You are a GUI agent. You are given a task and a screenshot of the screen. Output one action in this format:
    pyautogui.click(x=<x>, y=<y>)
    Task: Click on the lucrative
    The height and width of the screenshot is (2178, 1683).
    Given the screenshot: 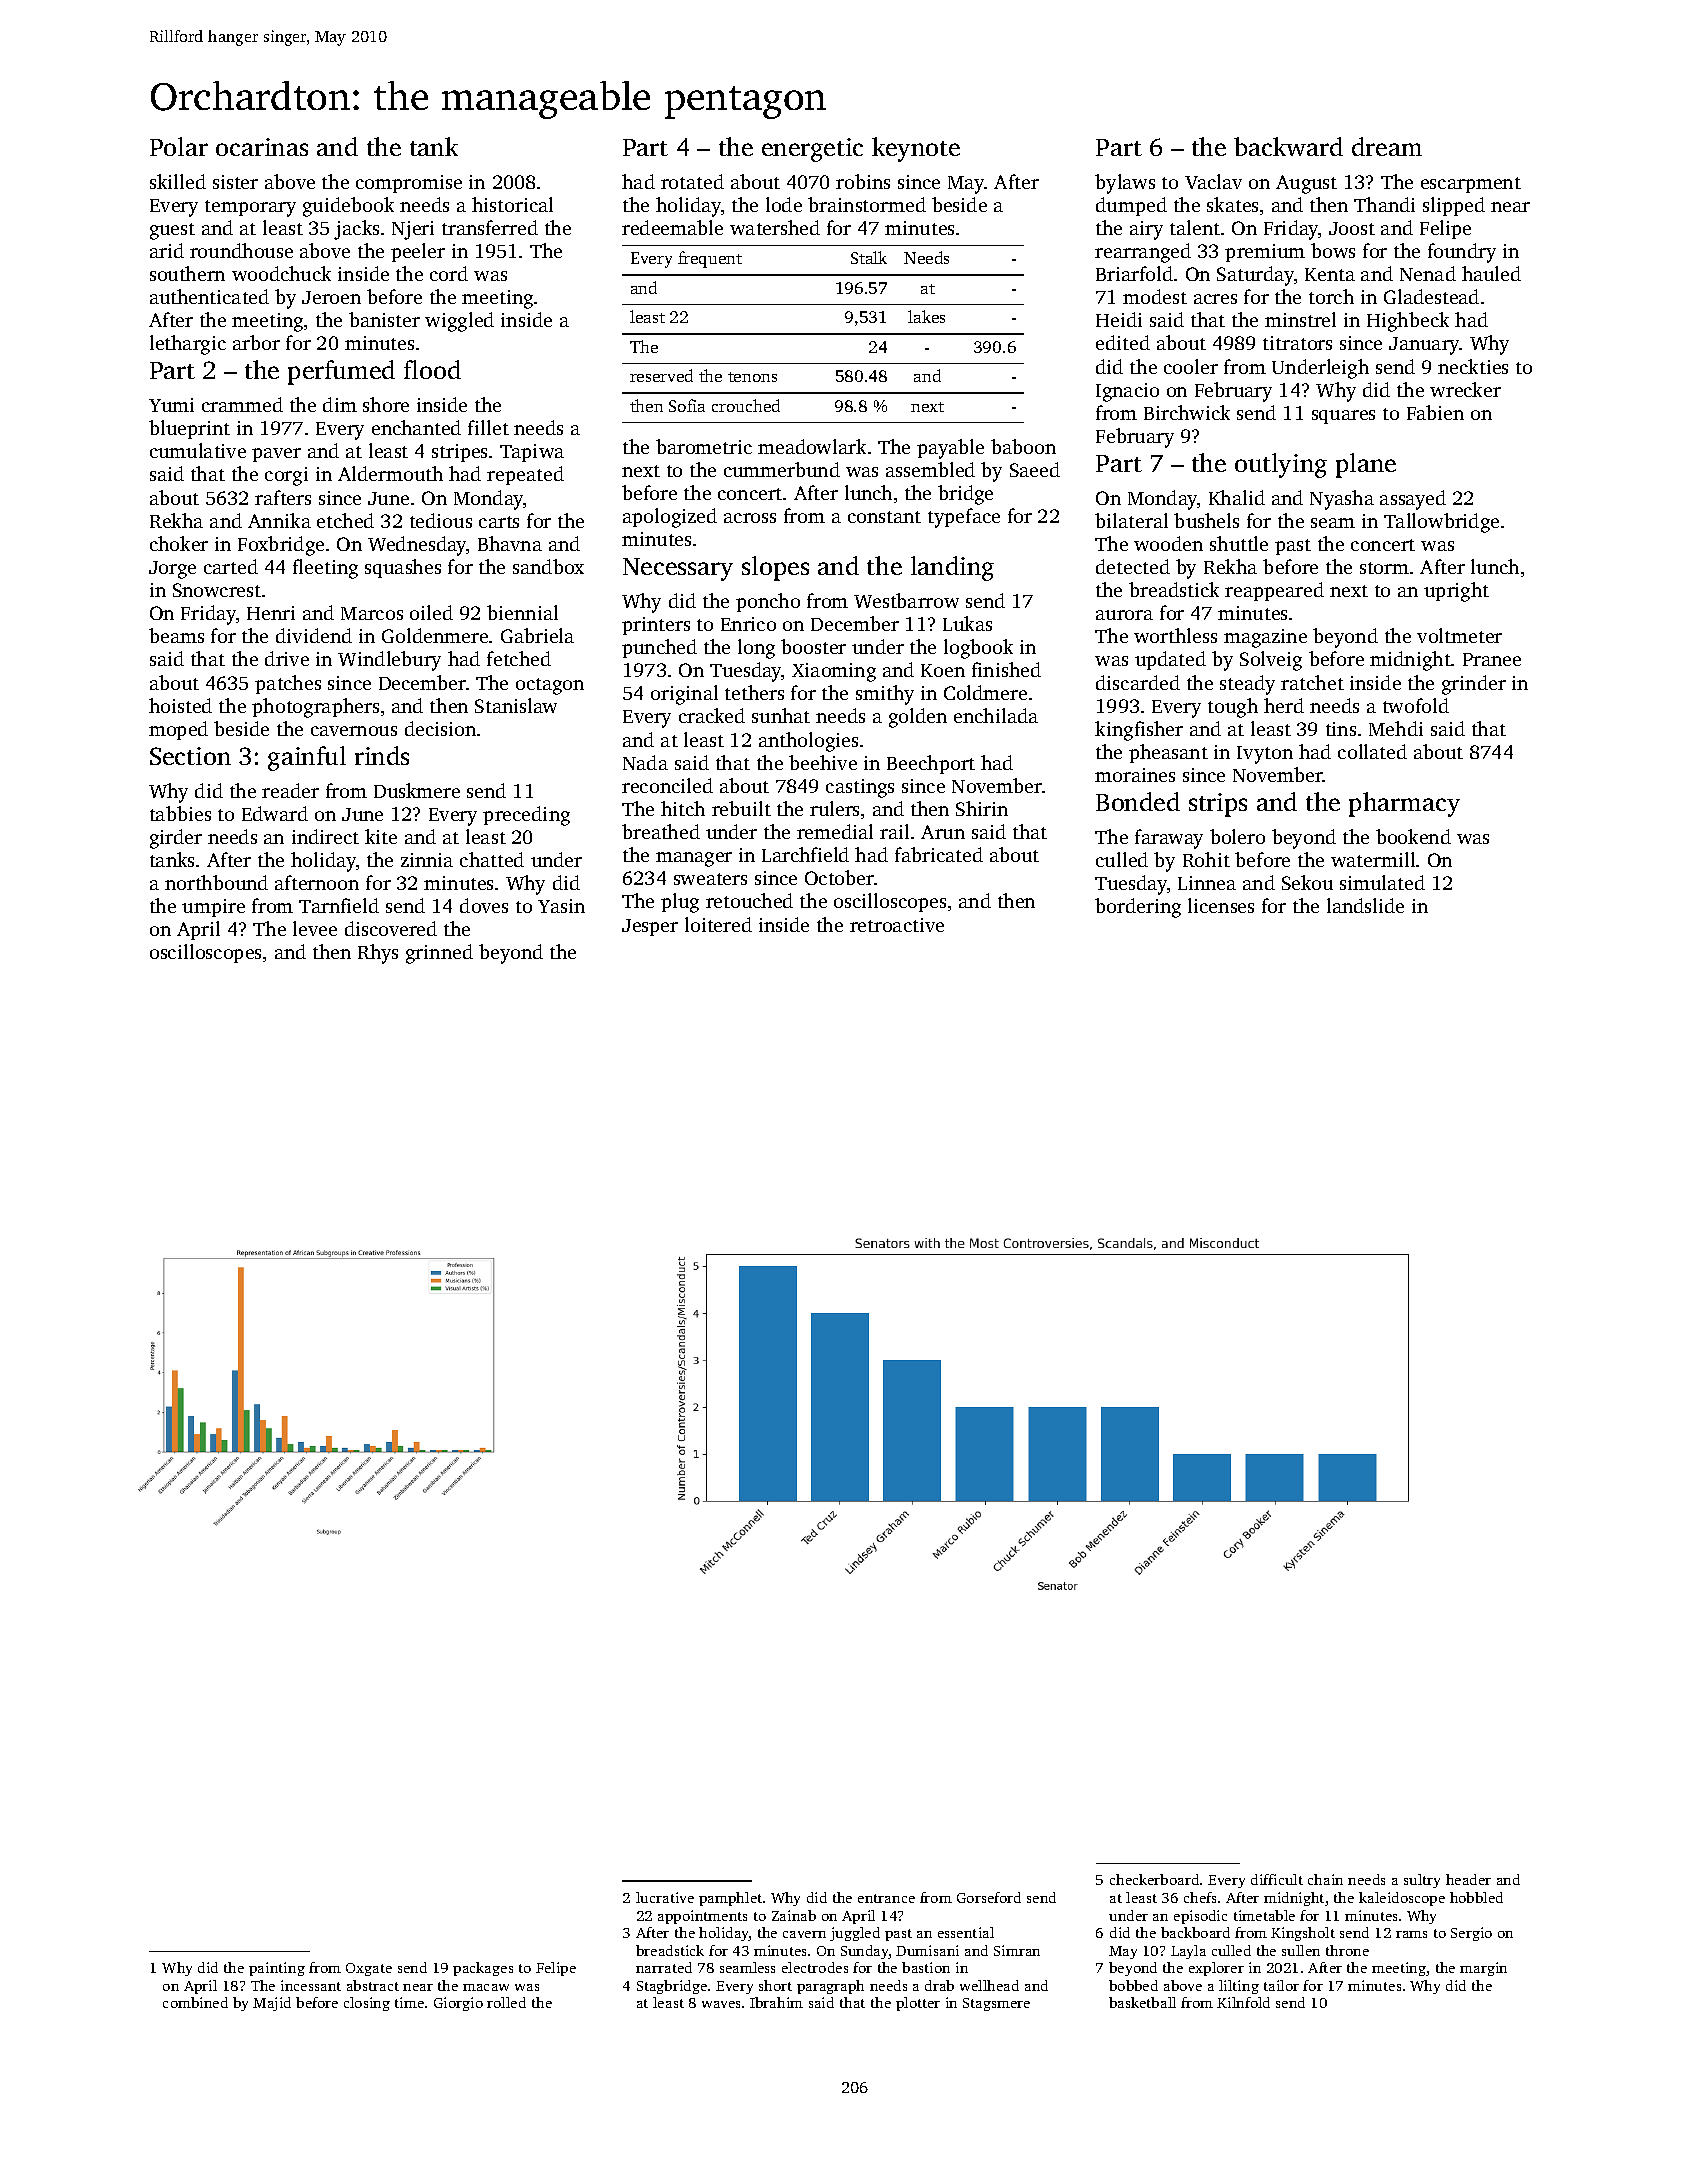 What is the action you would take?
    pyautogui.click(x=665, y=1897)
